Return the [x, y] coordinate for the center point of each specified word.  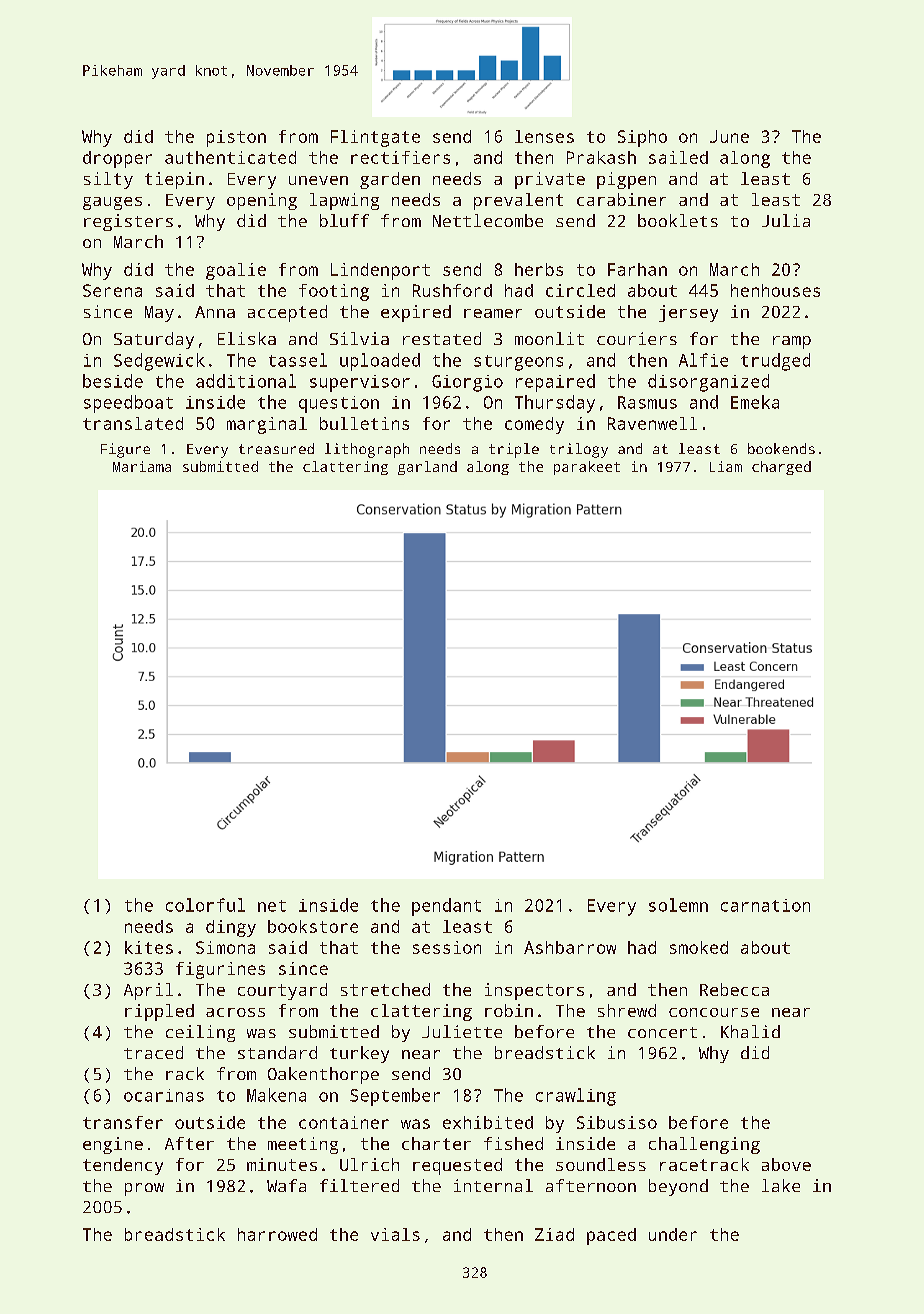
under [673, 1234]
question [339, 404]
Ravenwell [652, 423]
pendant [446, 907]
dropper [117, 159]
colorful [205, 905]
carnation [765, 905]
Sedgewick [159, 362]
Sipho [642, 138]
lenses [544, 136]
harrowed [277, 1234]
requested [457, 1166]
